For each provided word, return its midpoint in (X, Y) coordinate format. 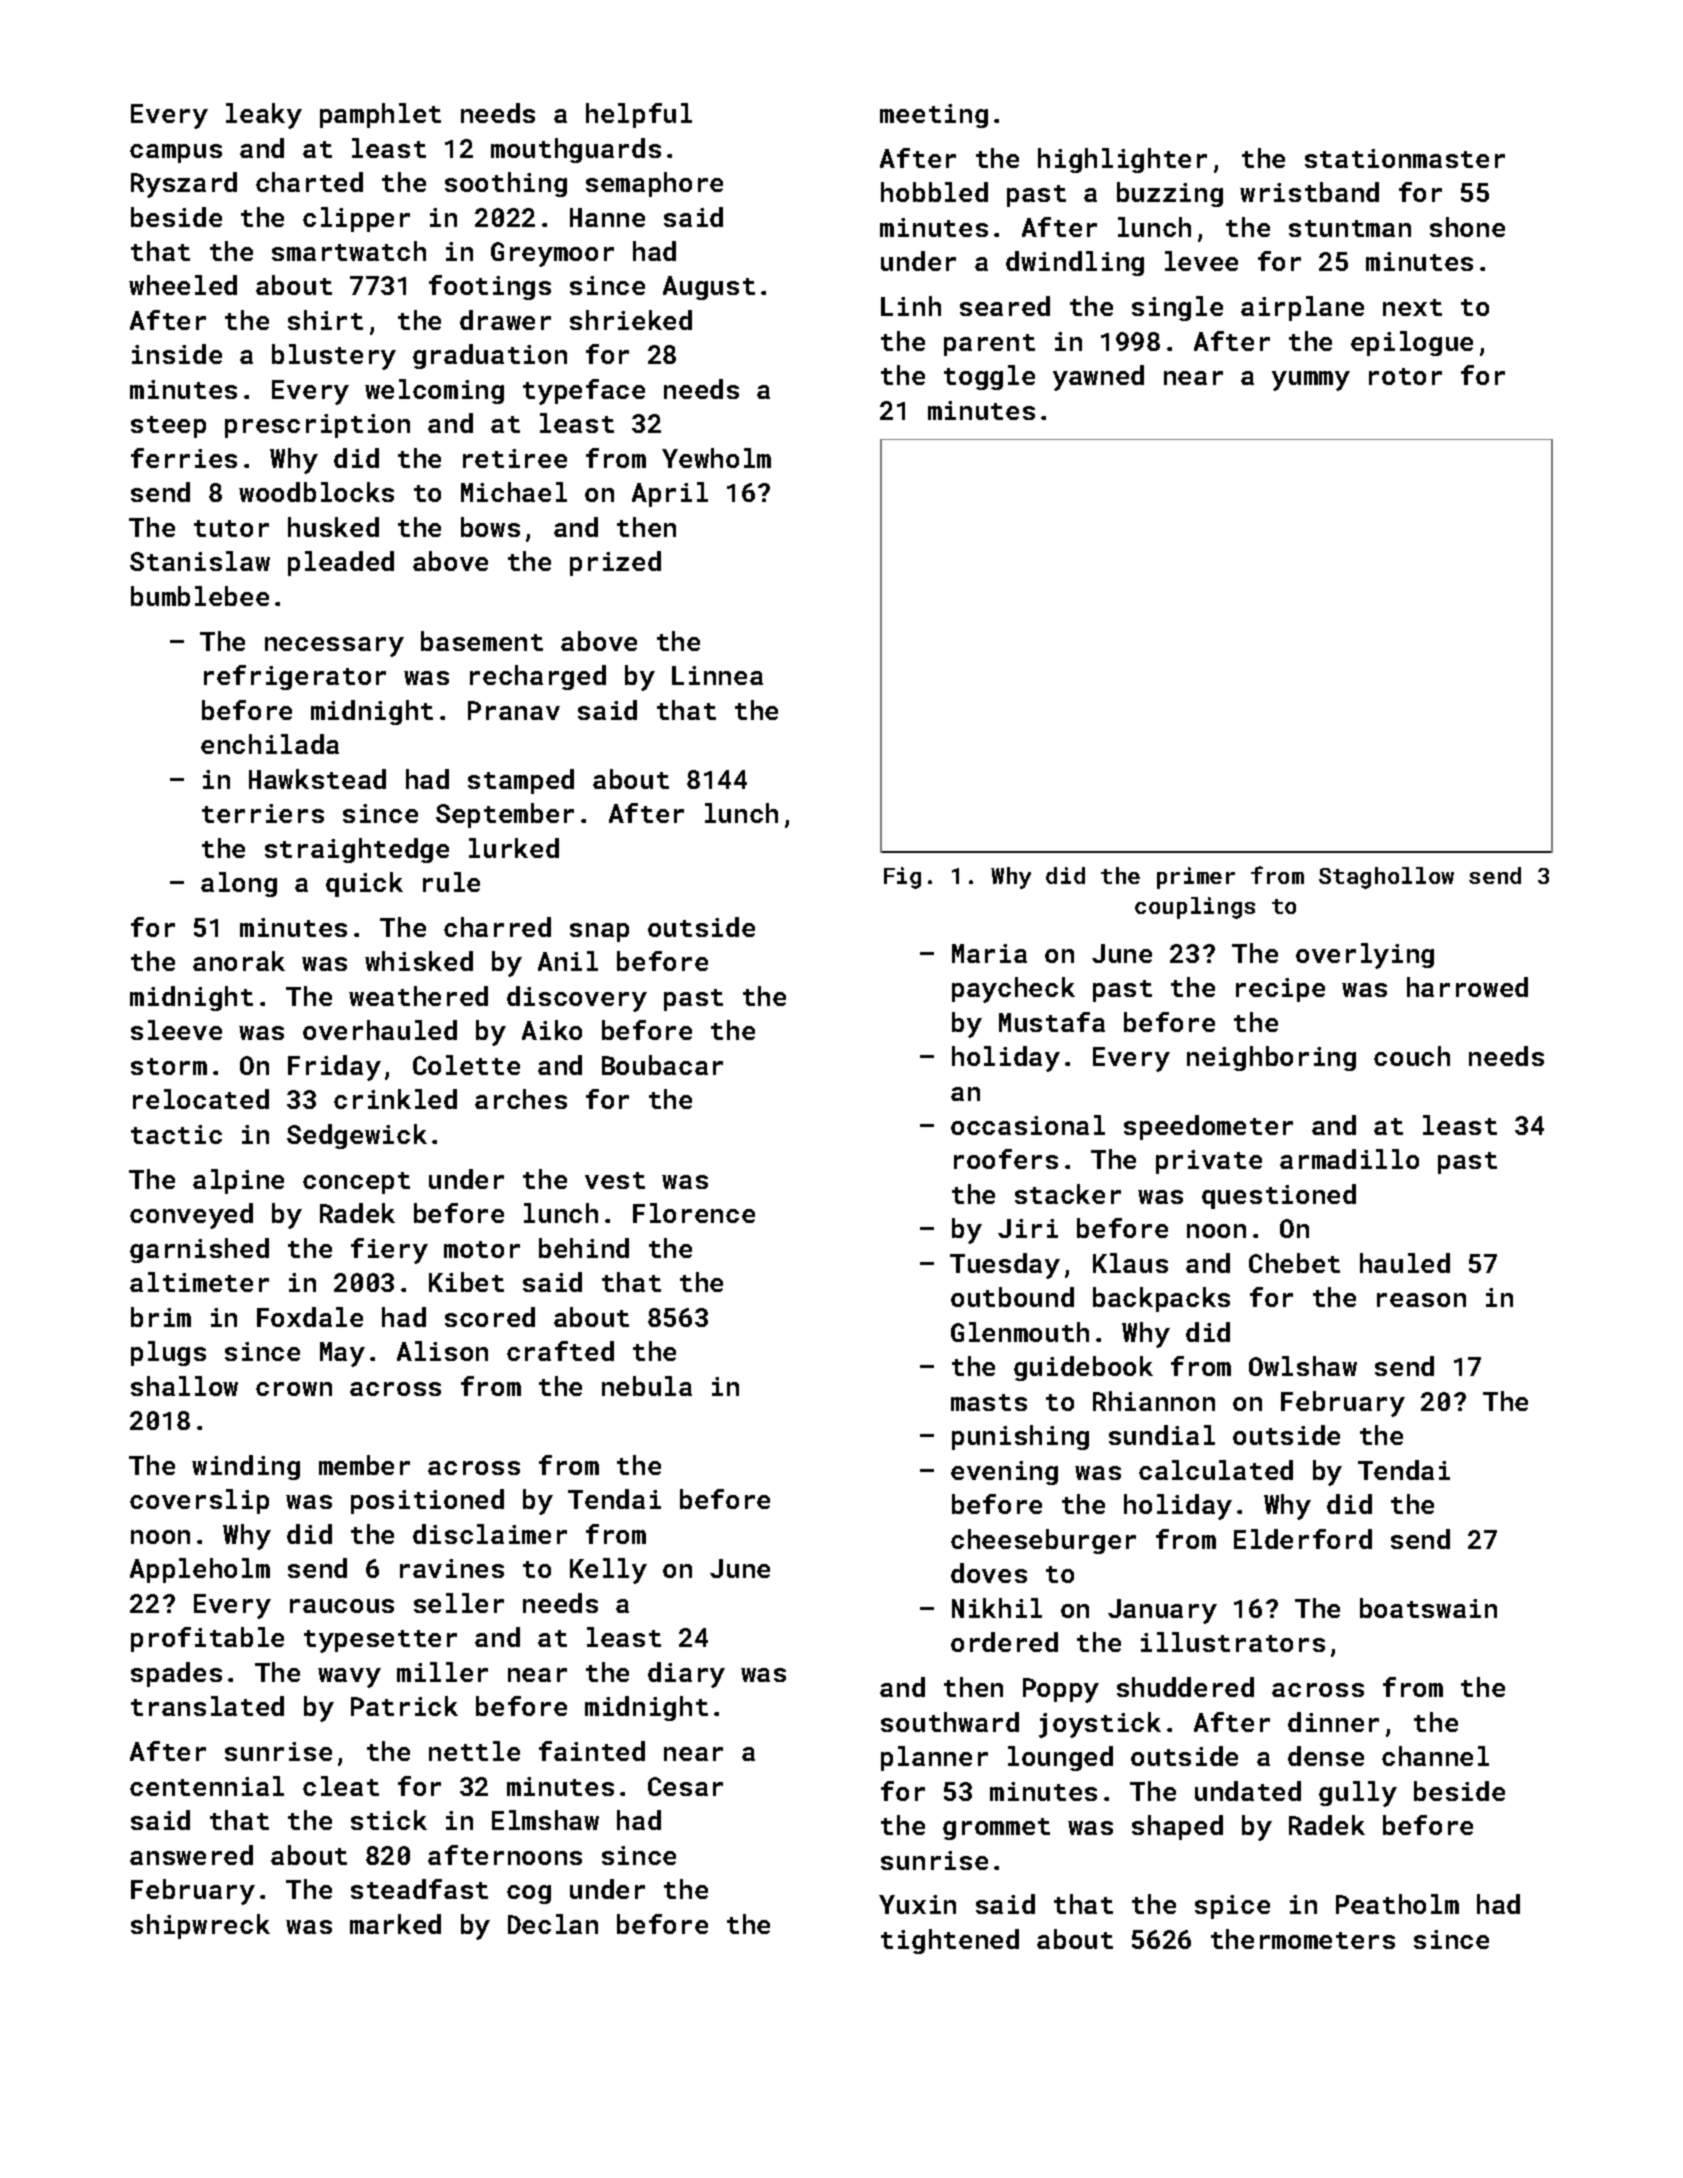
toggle (989, 377)
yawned (1098, 378)
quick (364, 884)
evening (1004, 1473)
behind (584, 1248)
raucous (342, 1606)
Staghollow (1386, 878)
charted (309, 182)
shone (1467, 227)
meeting (934, 116)
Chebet (1294, 1263)
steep (168, 427)
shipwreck (200, 1926)
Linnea (717, 675)
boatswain (1428, 1608)
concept (356, 1183)
